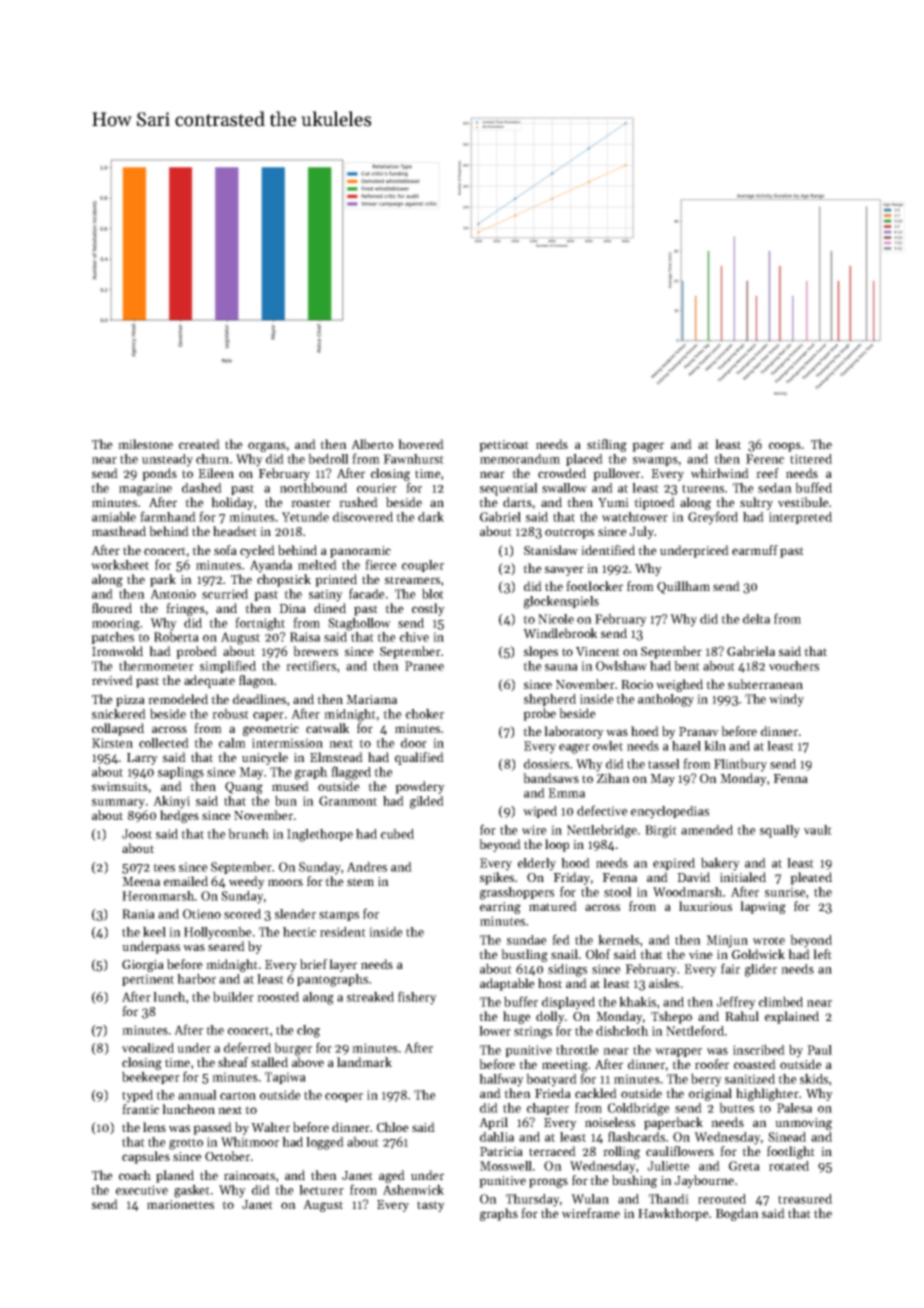  Describe the element at coordinates (156, 666) in the page. I see `thermometer` at that location.
